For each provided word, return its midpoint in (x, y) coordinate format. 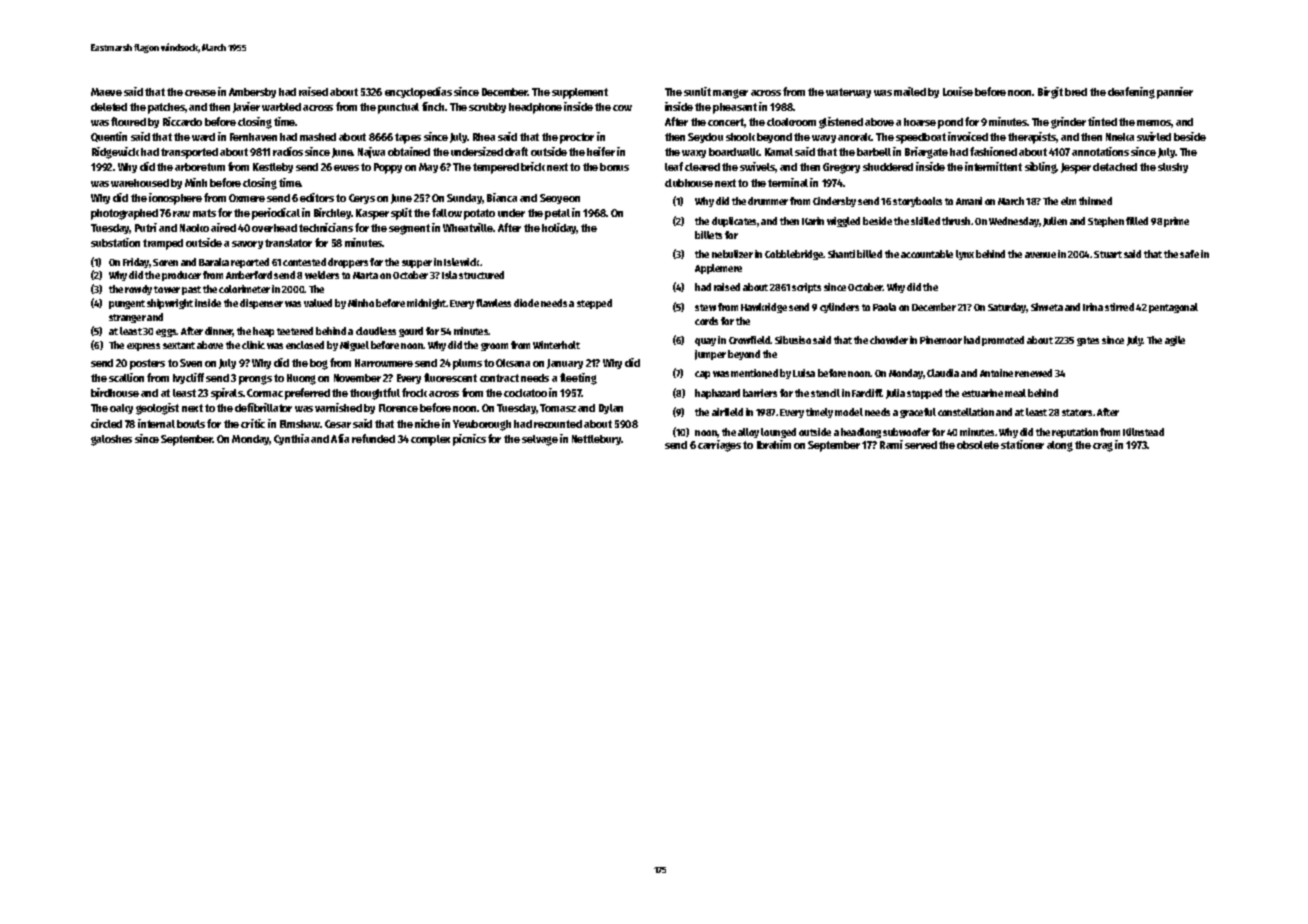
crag (1103, 447)
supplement (580, 93)
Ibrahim (774, 444)
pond (950, 123)
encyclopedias (418, 93)
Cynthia (291, 439)
